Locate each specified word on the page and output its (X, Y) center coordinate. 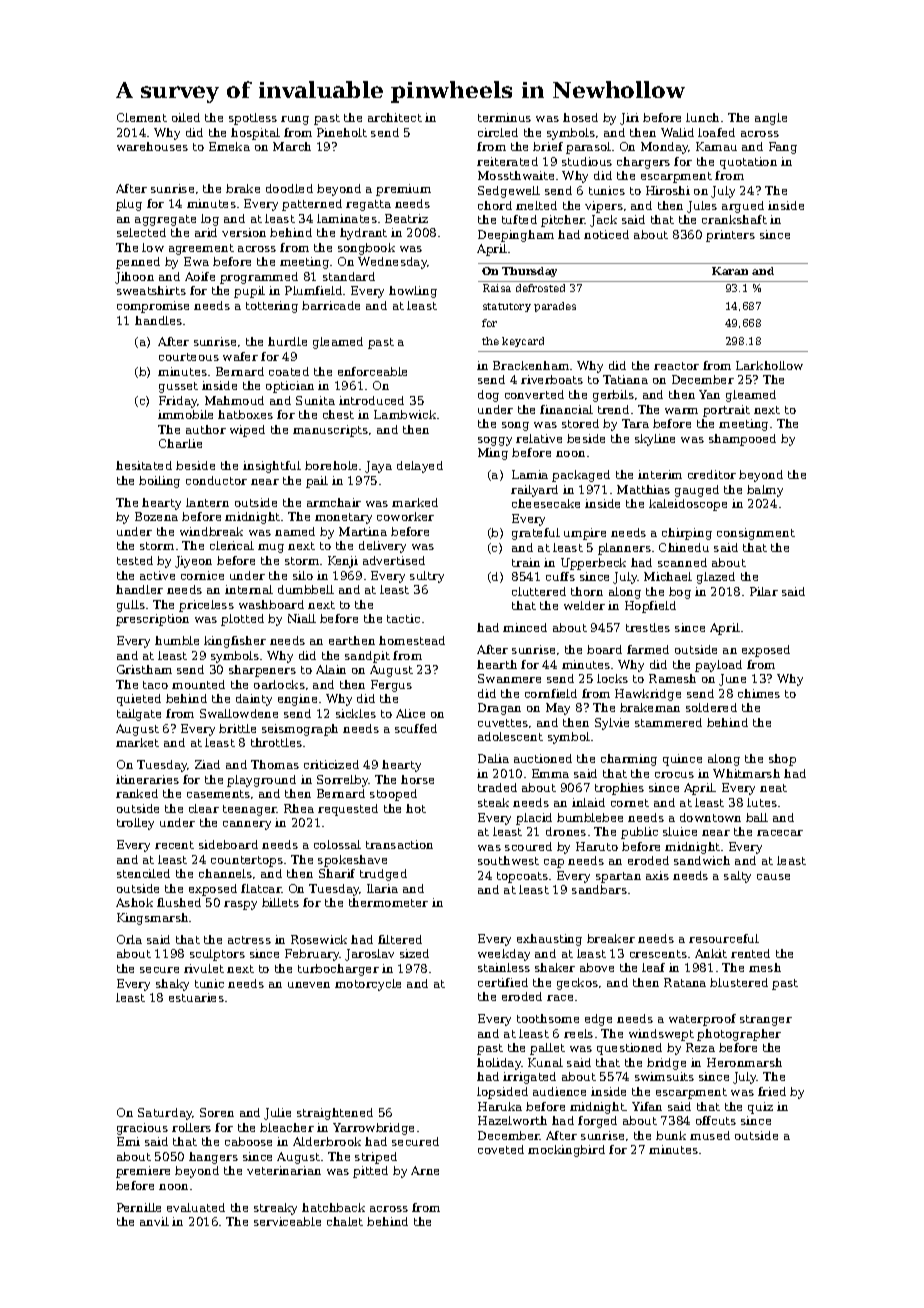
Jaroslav (369, 955)
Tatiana (625, 379)
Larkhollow (769, 365)
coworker (405, 516)
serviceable (287, 1221)
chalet (345, 1221)
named (295, 531)
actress (249, 940)
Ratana (685, 982)
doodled (289, 188)
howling (413, 292)
